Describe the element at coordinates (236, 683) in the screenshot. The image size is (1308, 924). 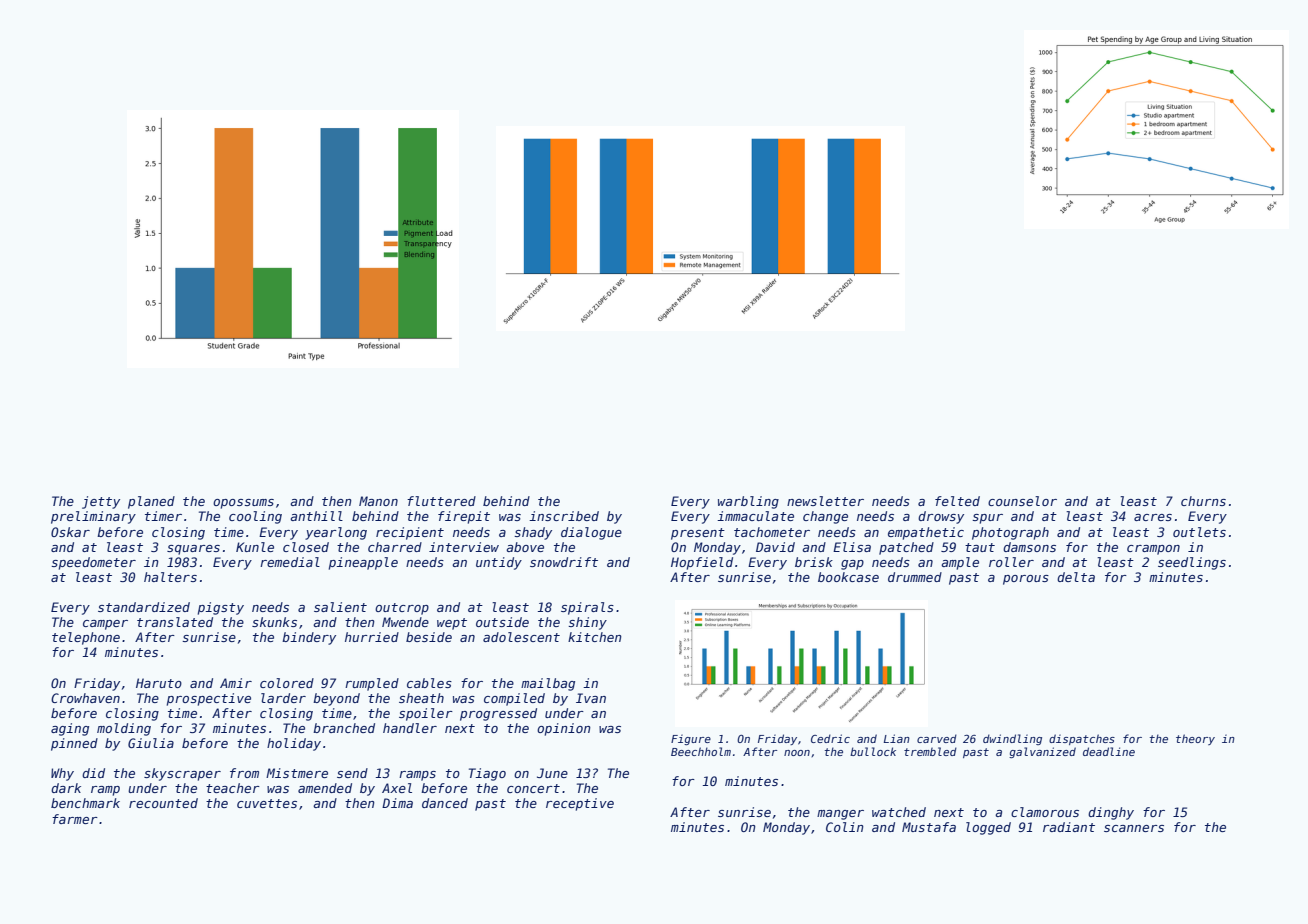
I see `Amir` at that location.
